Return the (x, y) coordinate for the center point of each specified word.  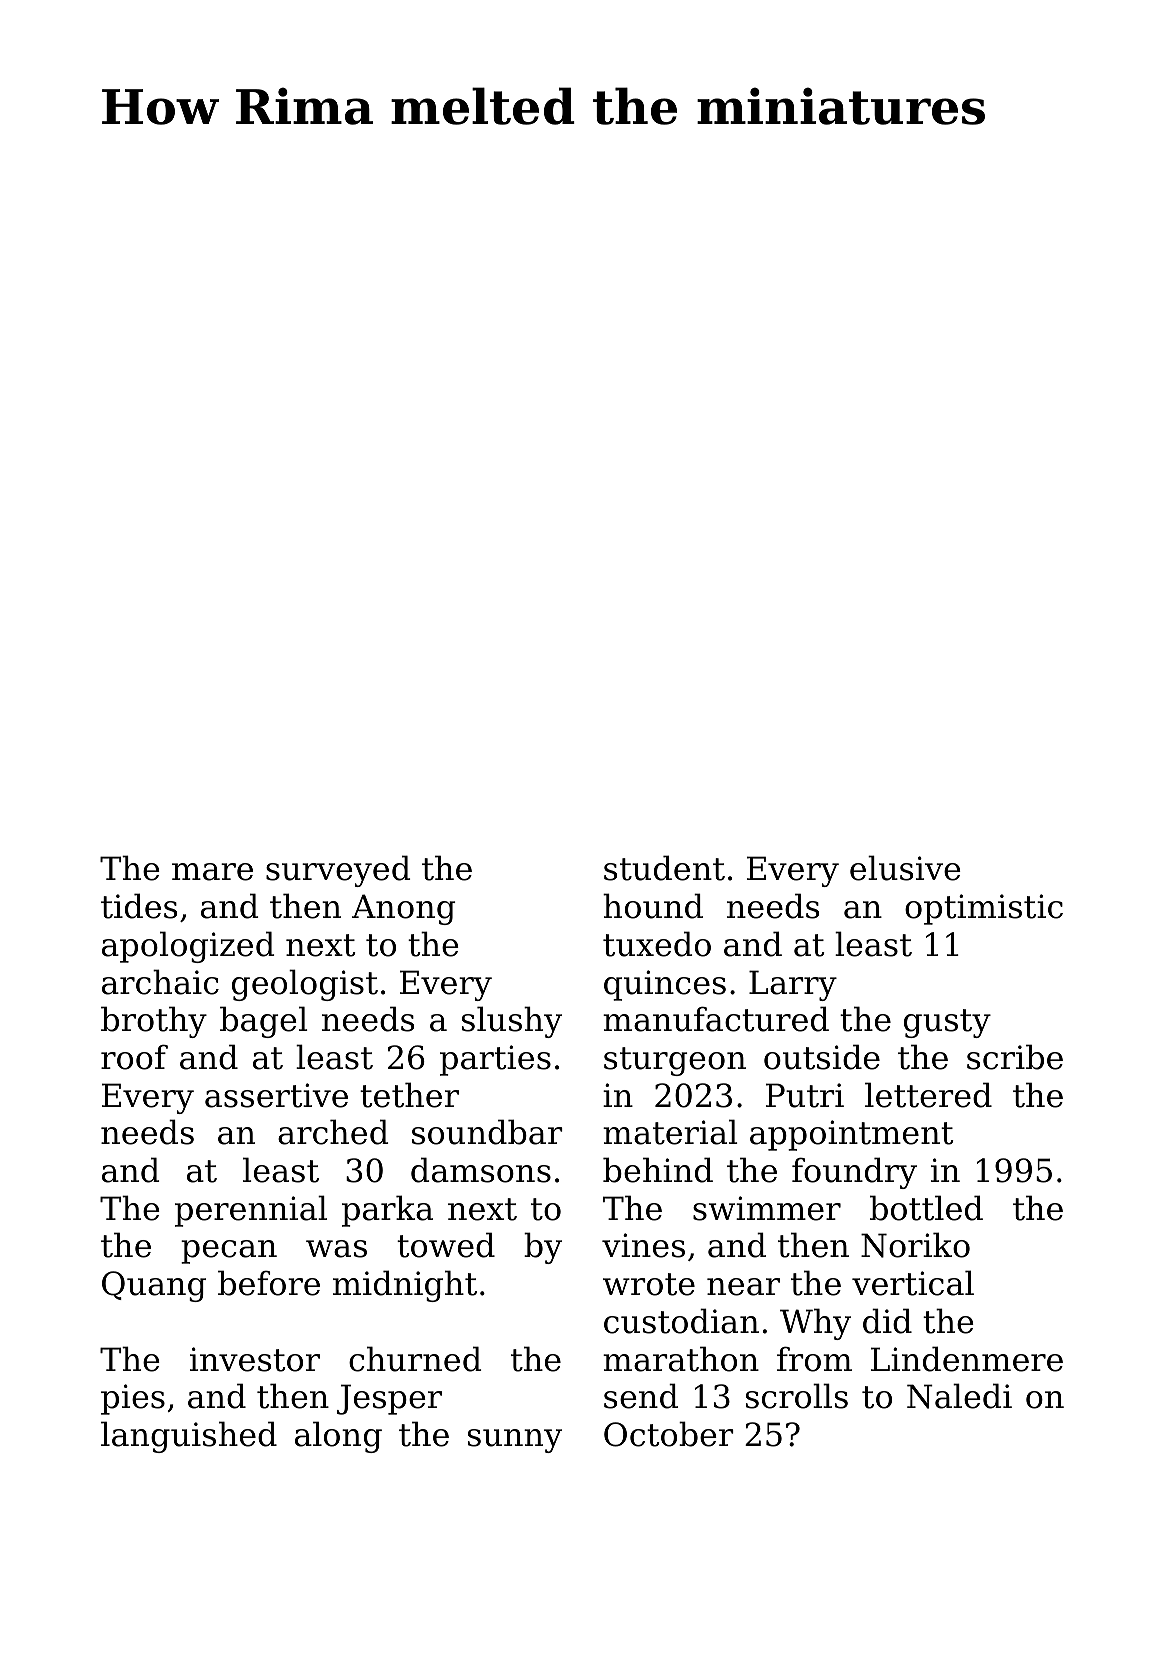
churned (415, 1359)
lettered (928, 1095)
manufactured (716, 1019)
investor (255, 1359)
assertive (276, 1095)
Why (815, 1324)
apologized (188, 947)
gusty (947, 1023)
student (664, 868)
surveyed (338, 871)
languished (189, 1437)
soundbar (487, 1132)
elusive (905, 868)
